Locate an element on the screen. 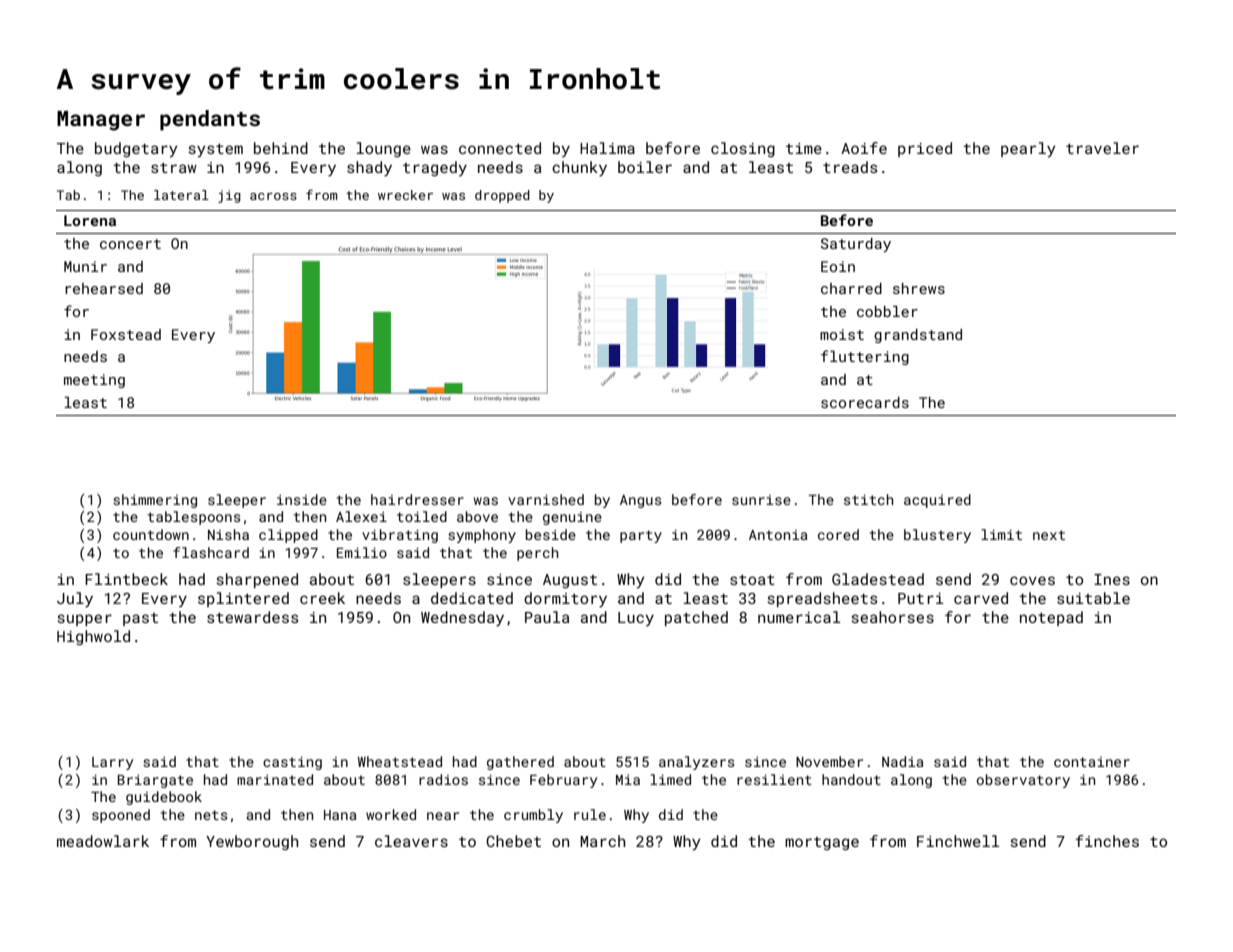 The width and height of the screenshot is (1233, 952). budgetary is located at coordinates (136, 150).
